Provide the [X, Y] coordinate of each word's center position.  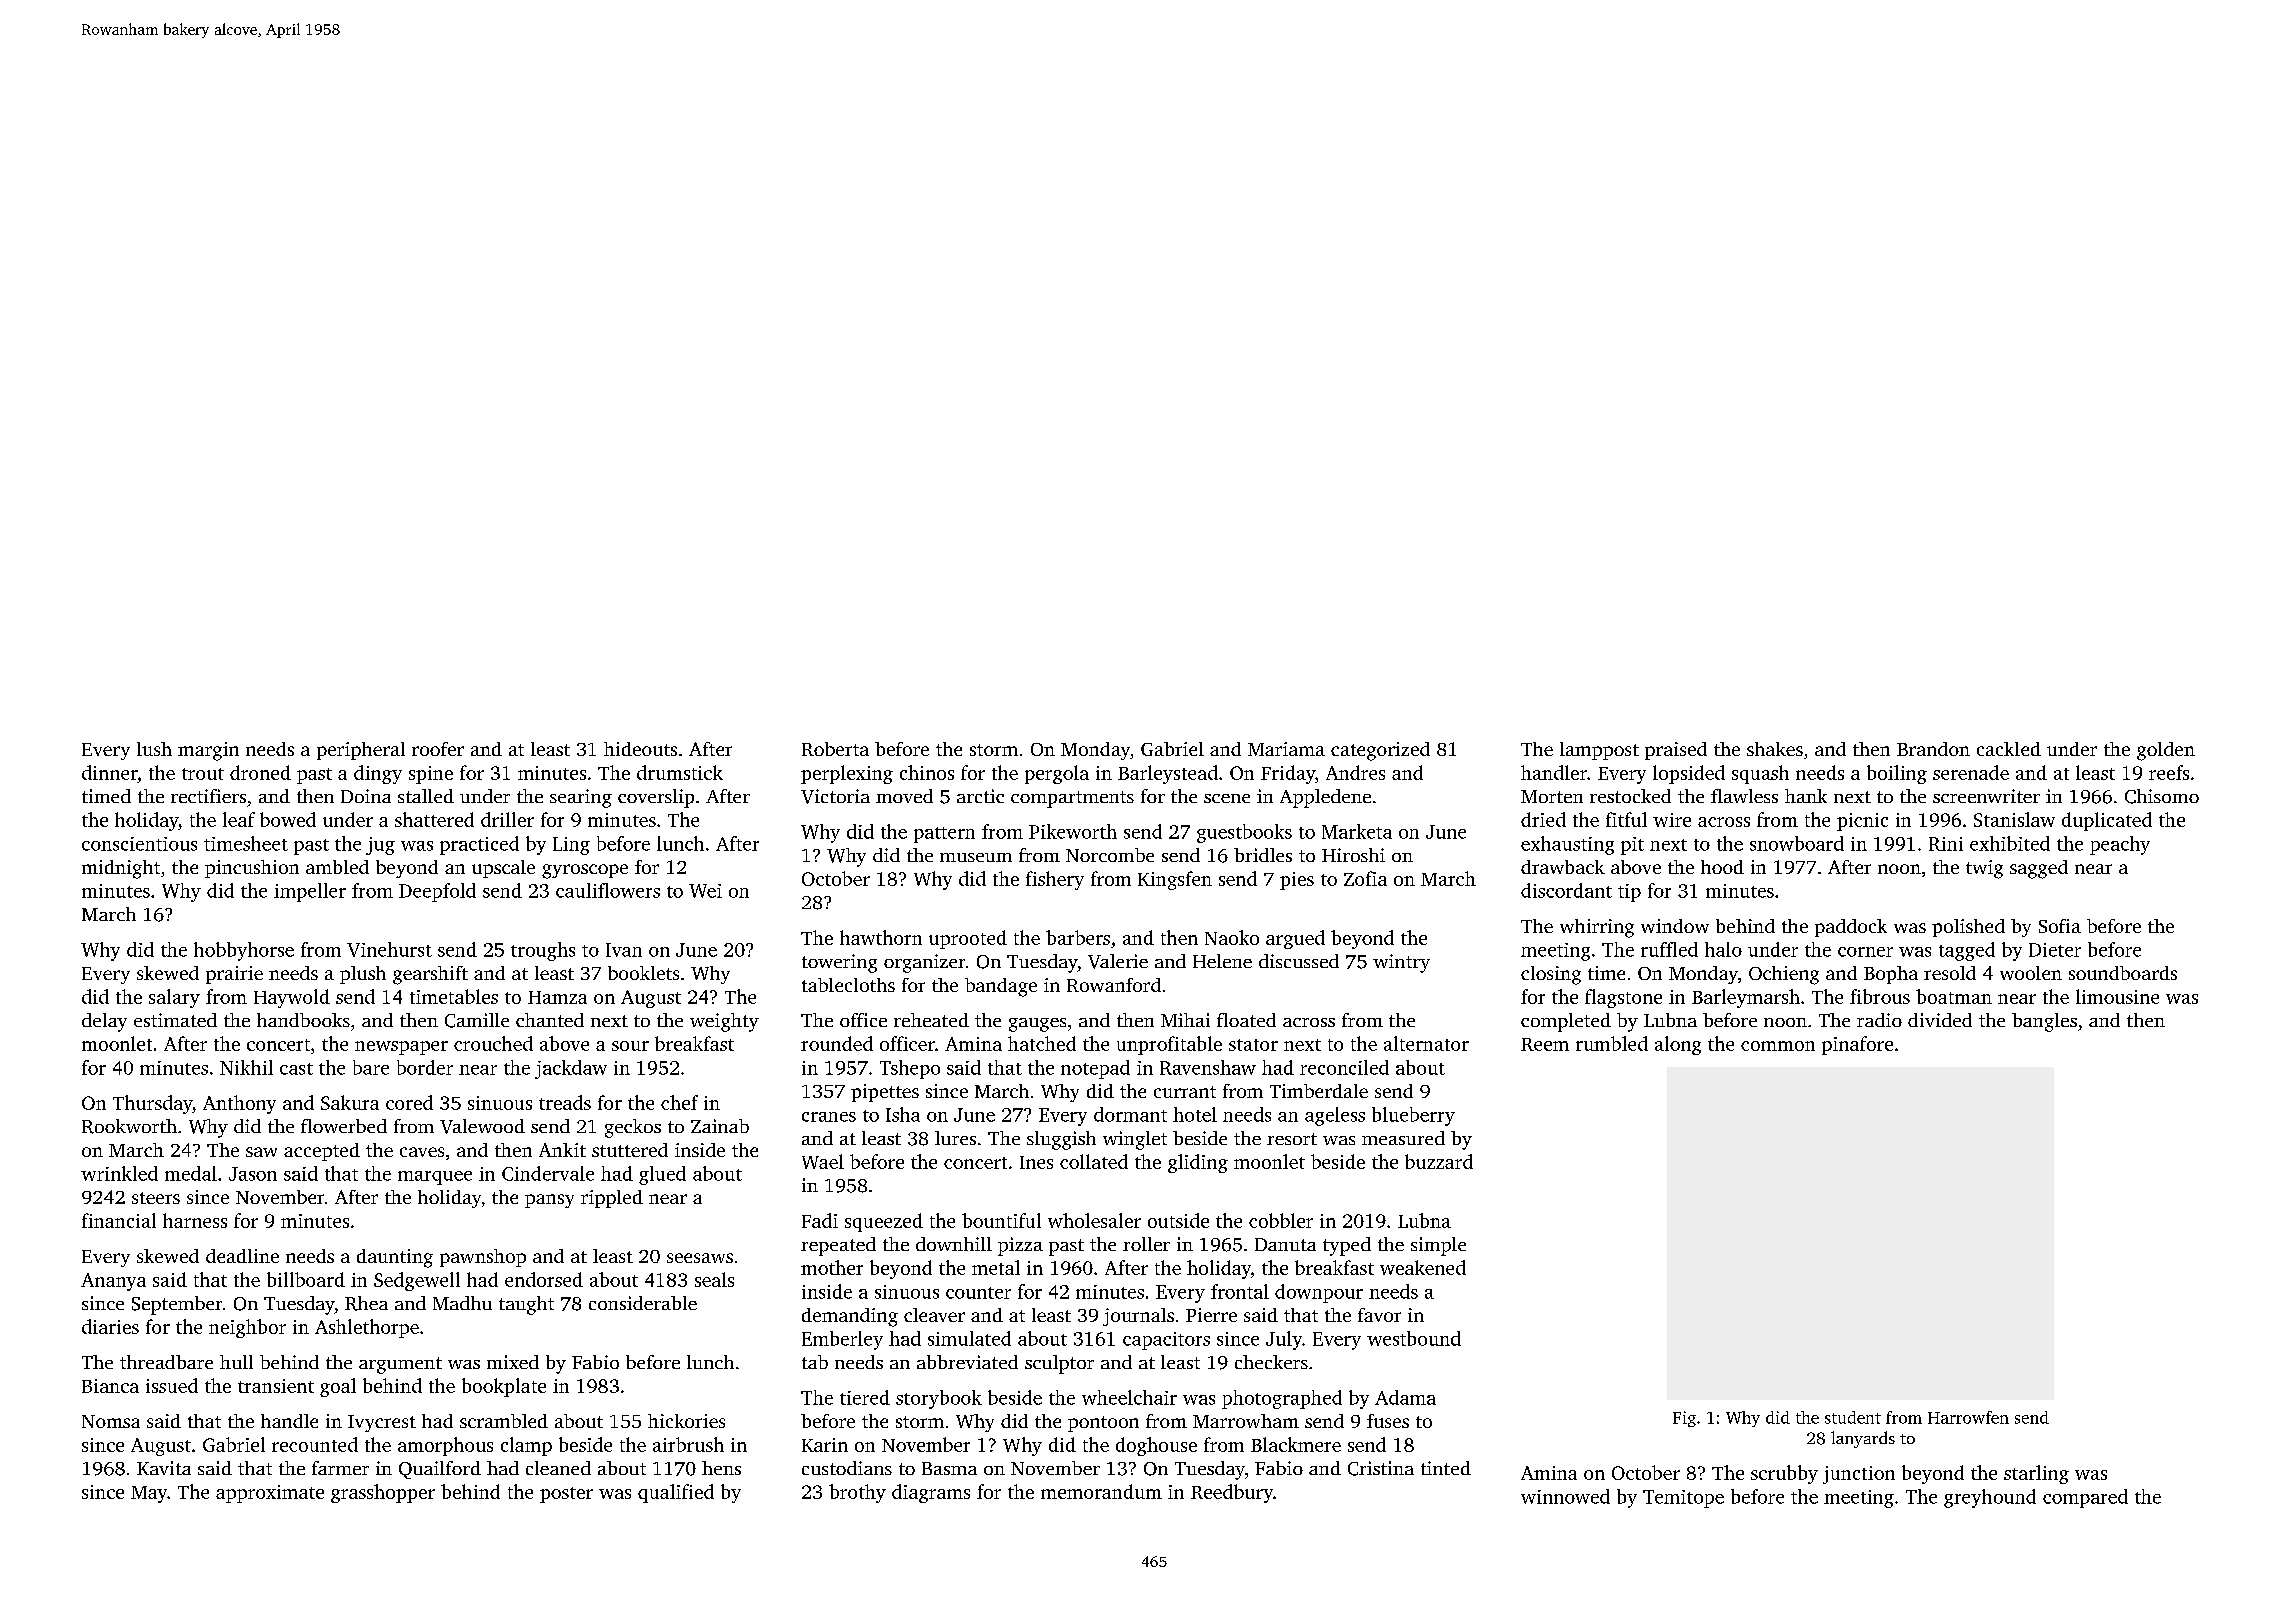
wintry [1401, 963]
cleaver [934, 1315]
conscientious [139, 844]
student [1853, 1417]
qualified [676, 1493]
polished [1968, 928]
